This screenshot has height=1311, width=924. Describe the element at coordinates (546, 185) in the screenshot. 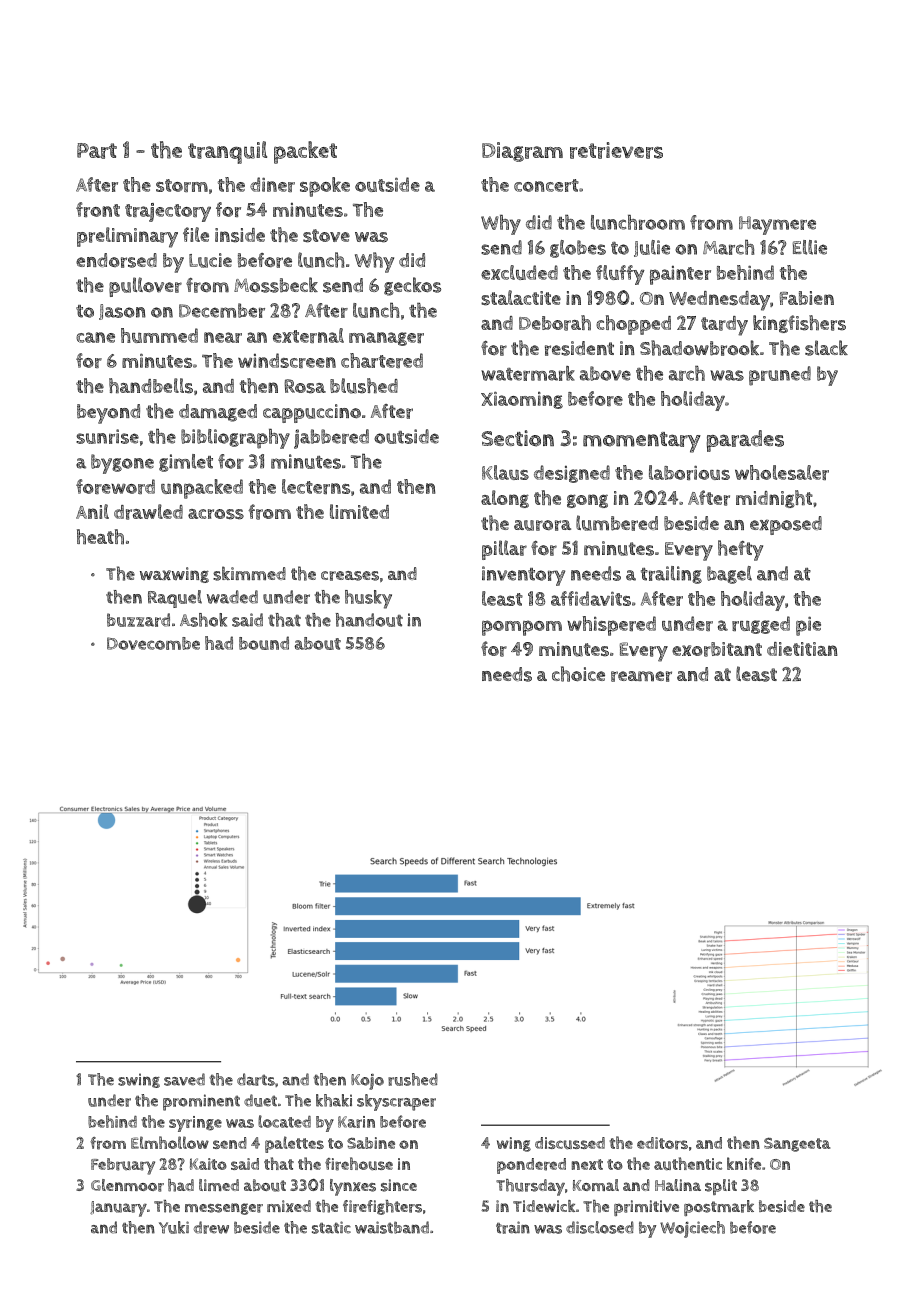

I see `concert` at that location.
